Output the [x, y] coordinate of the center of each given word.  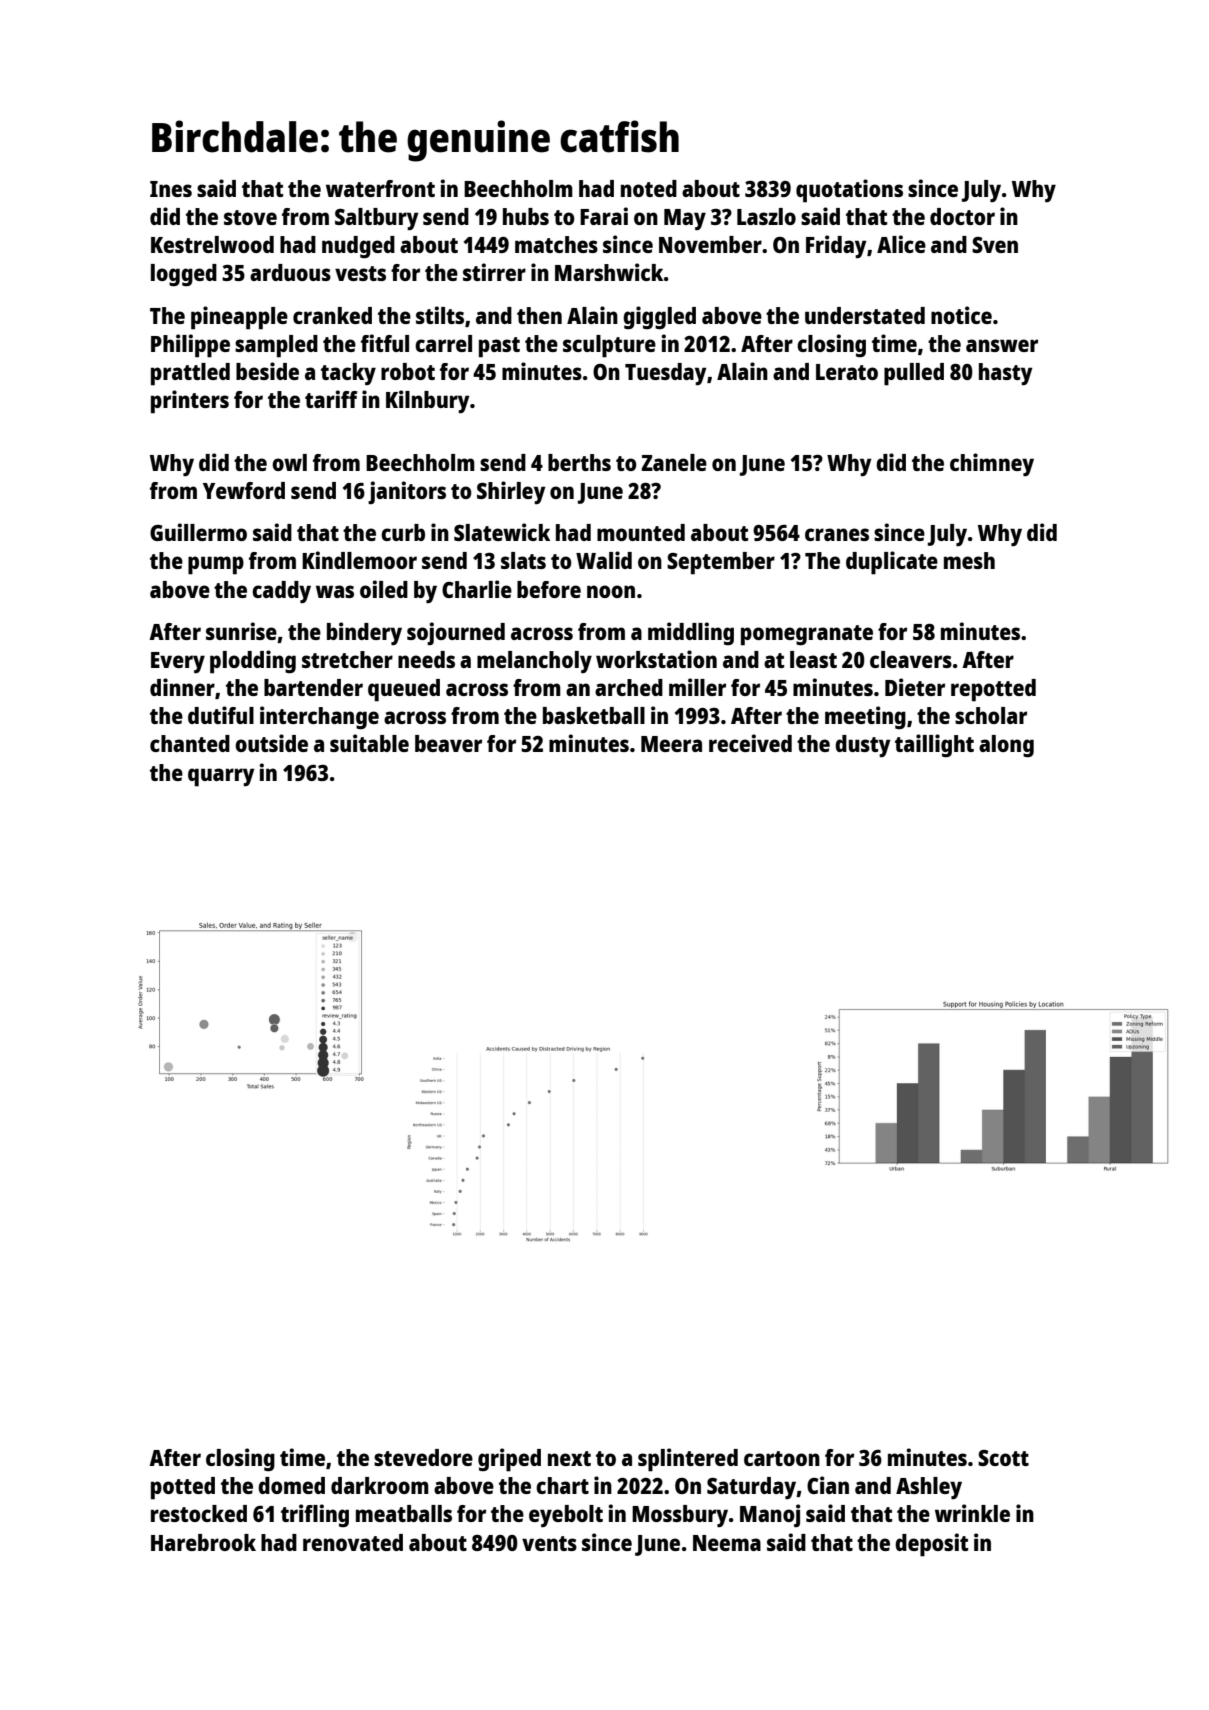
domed [291, 1485]
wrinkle [972, 1513]
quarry [221, 777]
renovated [353, 1542]
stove [250, 217]
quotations [849, 191]
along [1006, 746]
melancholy [534, 662]
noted [649, 188]
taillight [934, 745]
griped [509, 1460]
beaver [448, 743]
